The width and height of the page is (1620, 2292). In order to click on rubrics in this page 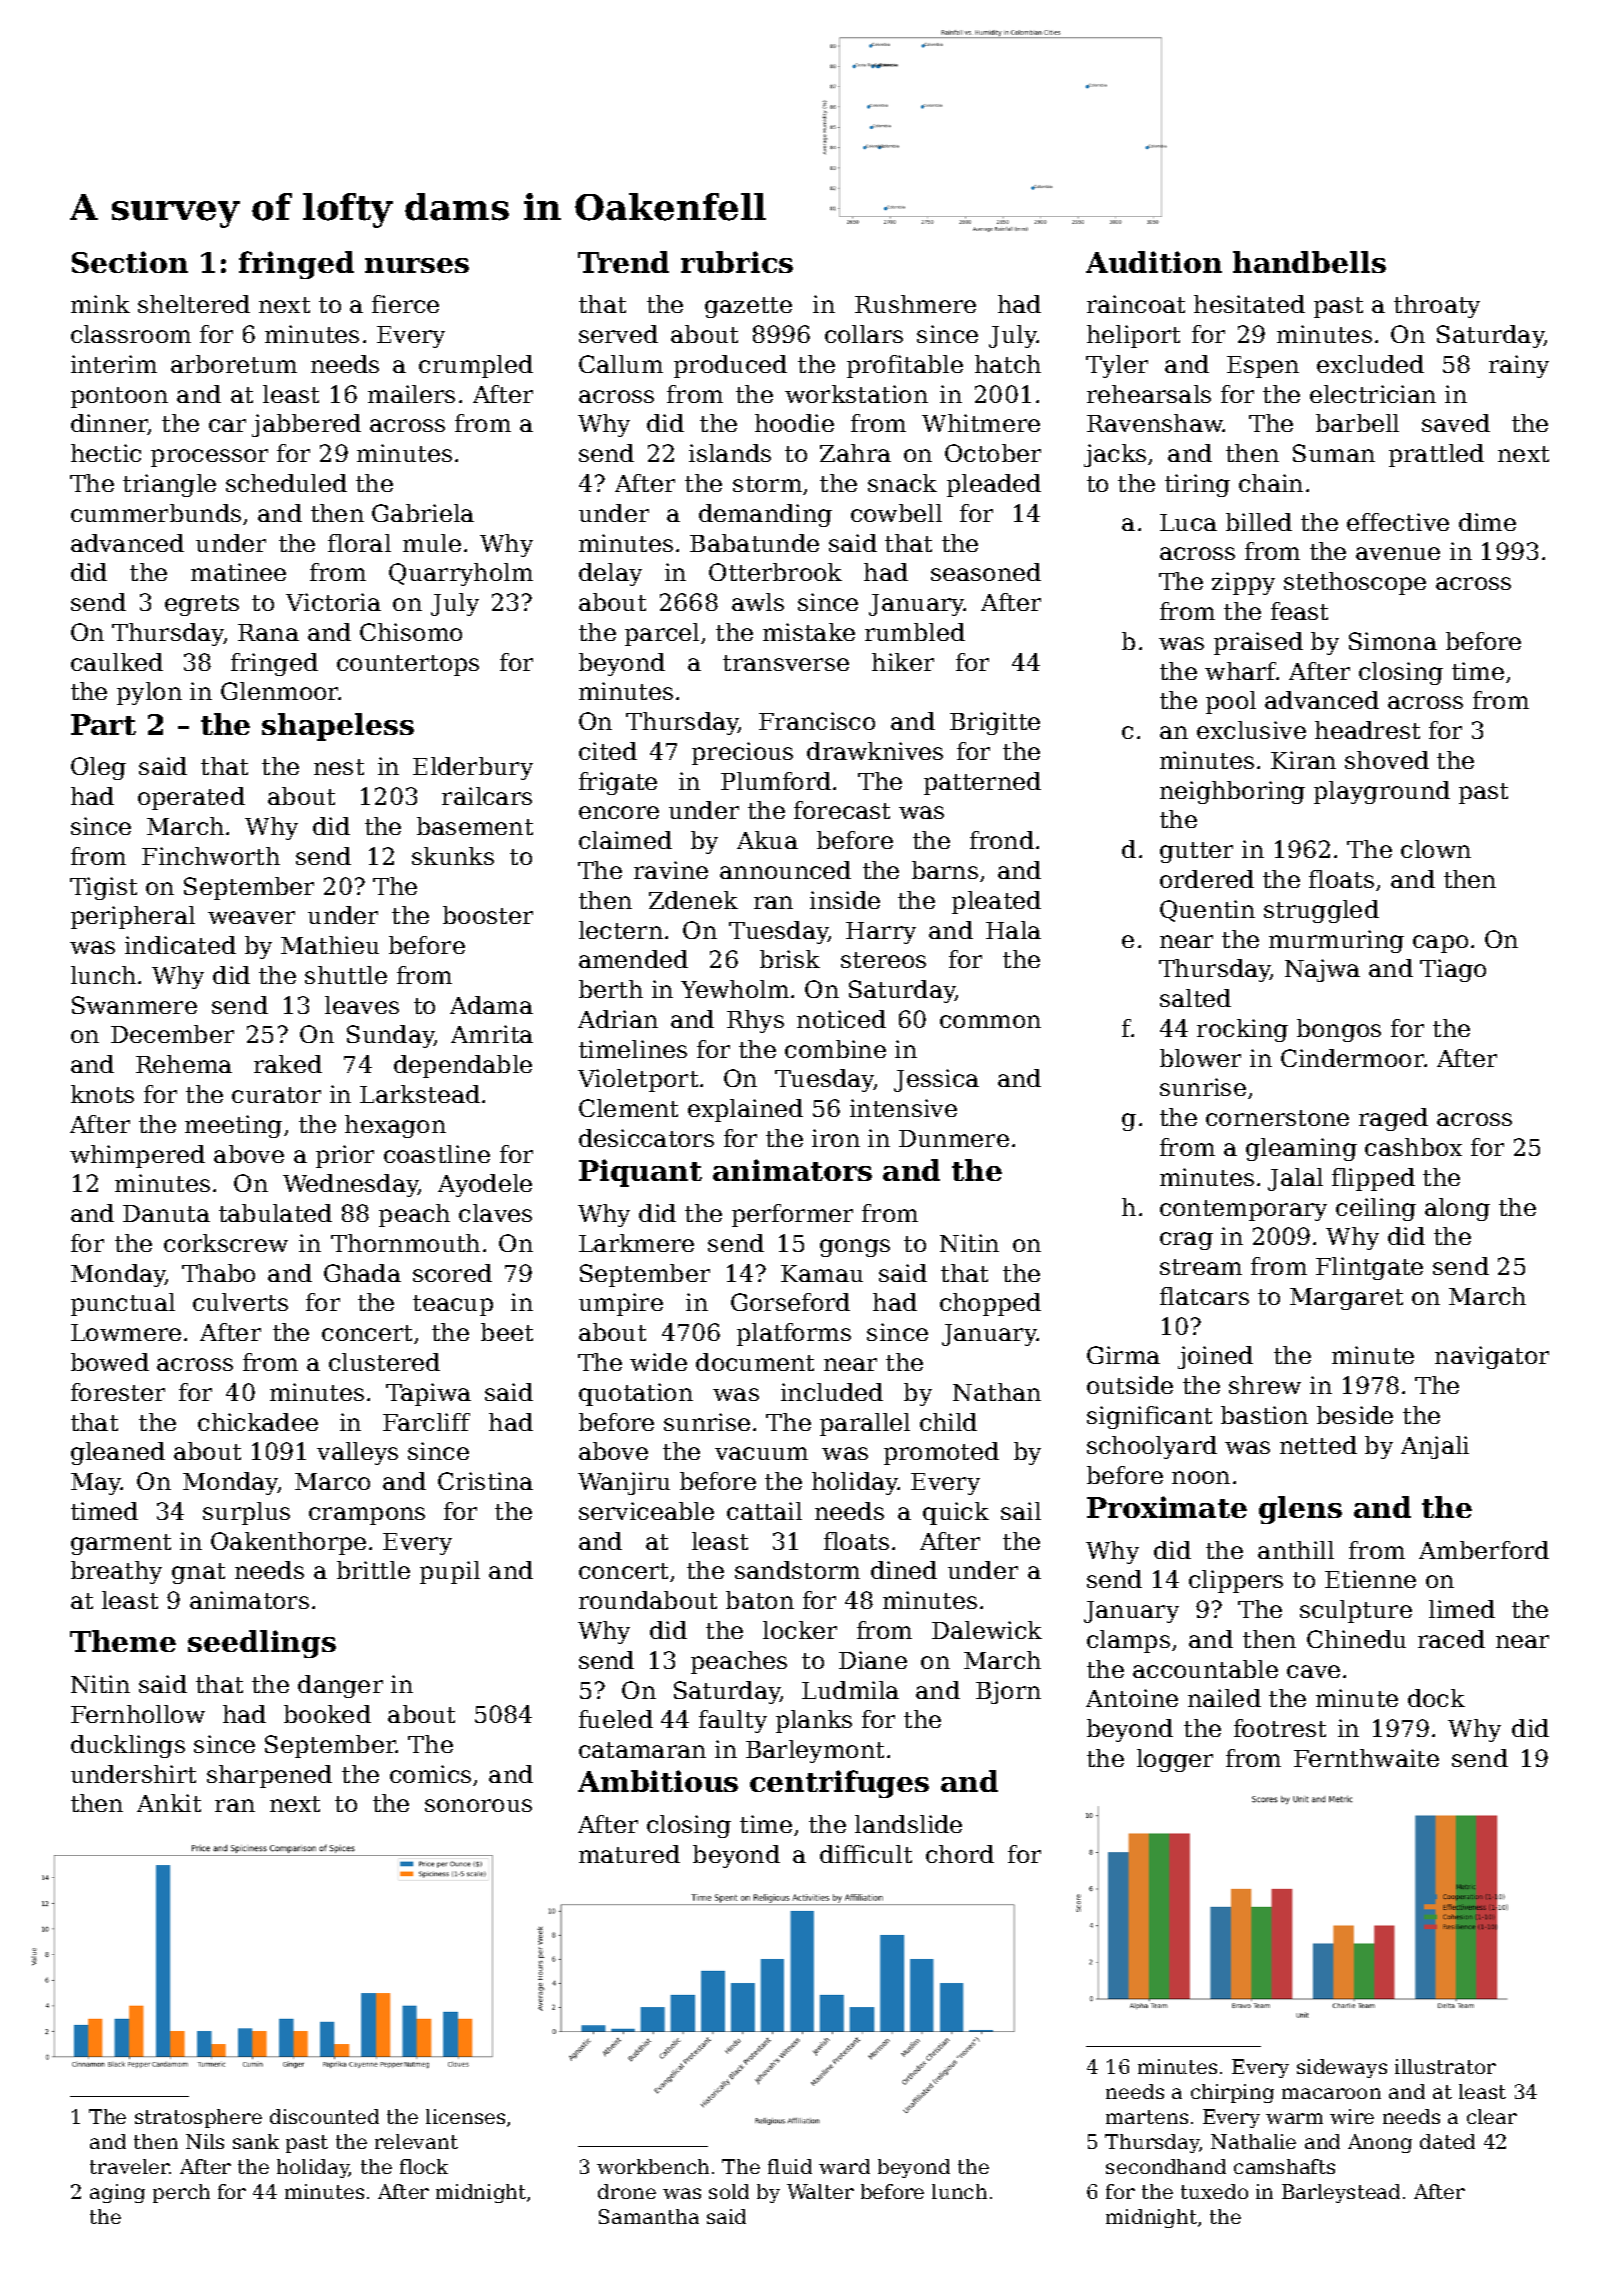, I will do `click(737, 262)`.
